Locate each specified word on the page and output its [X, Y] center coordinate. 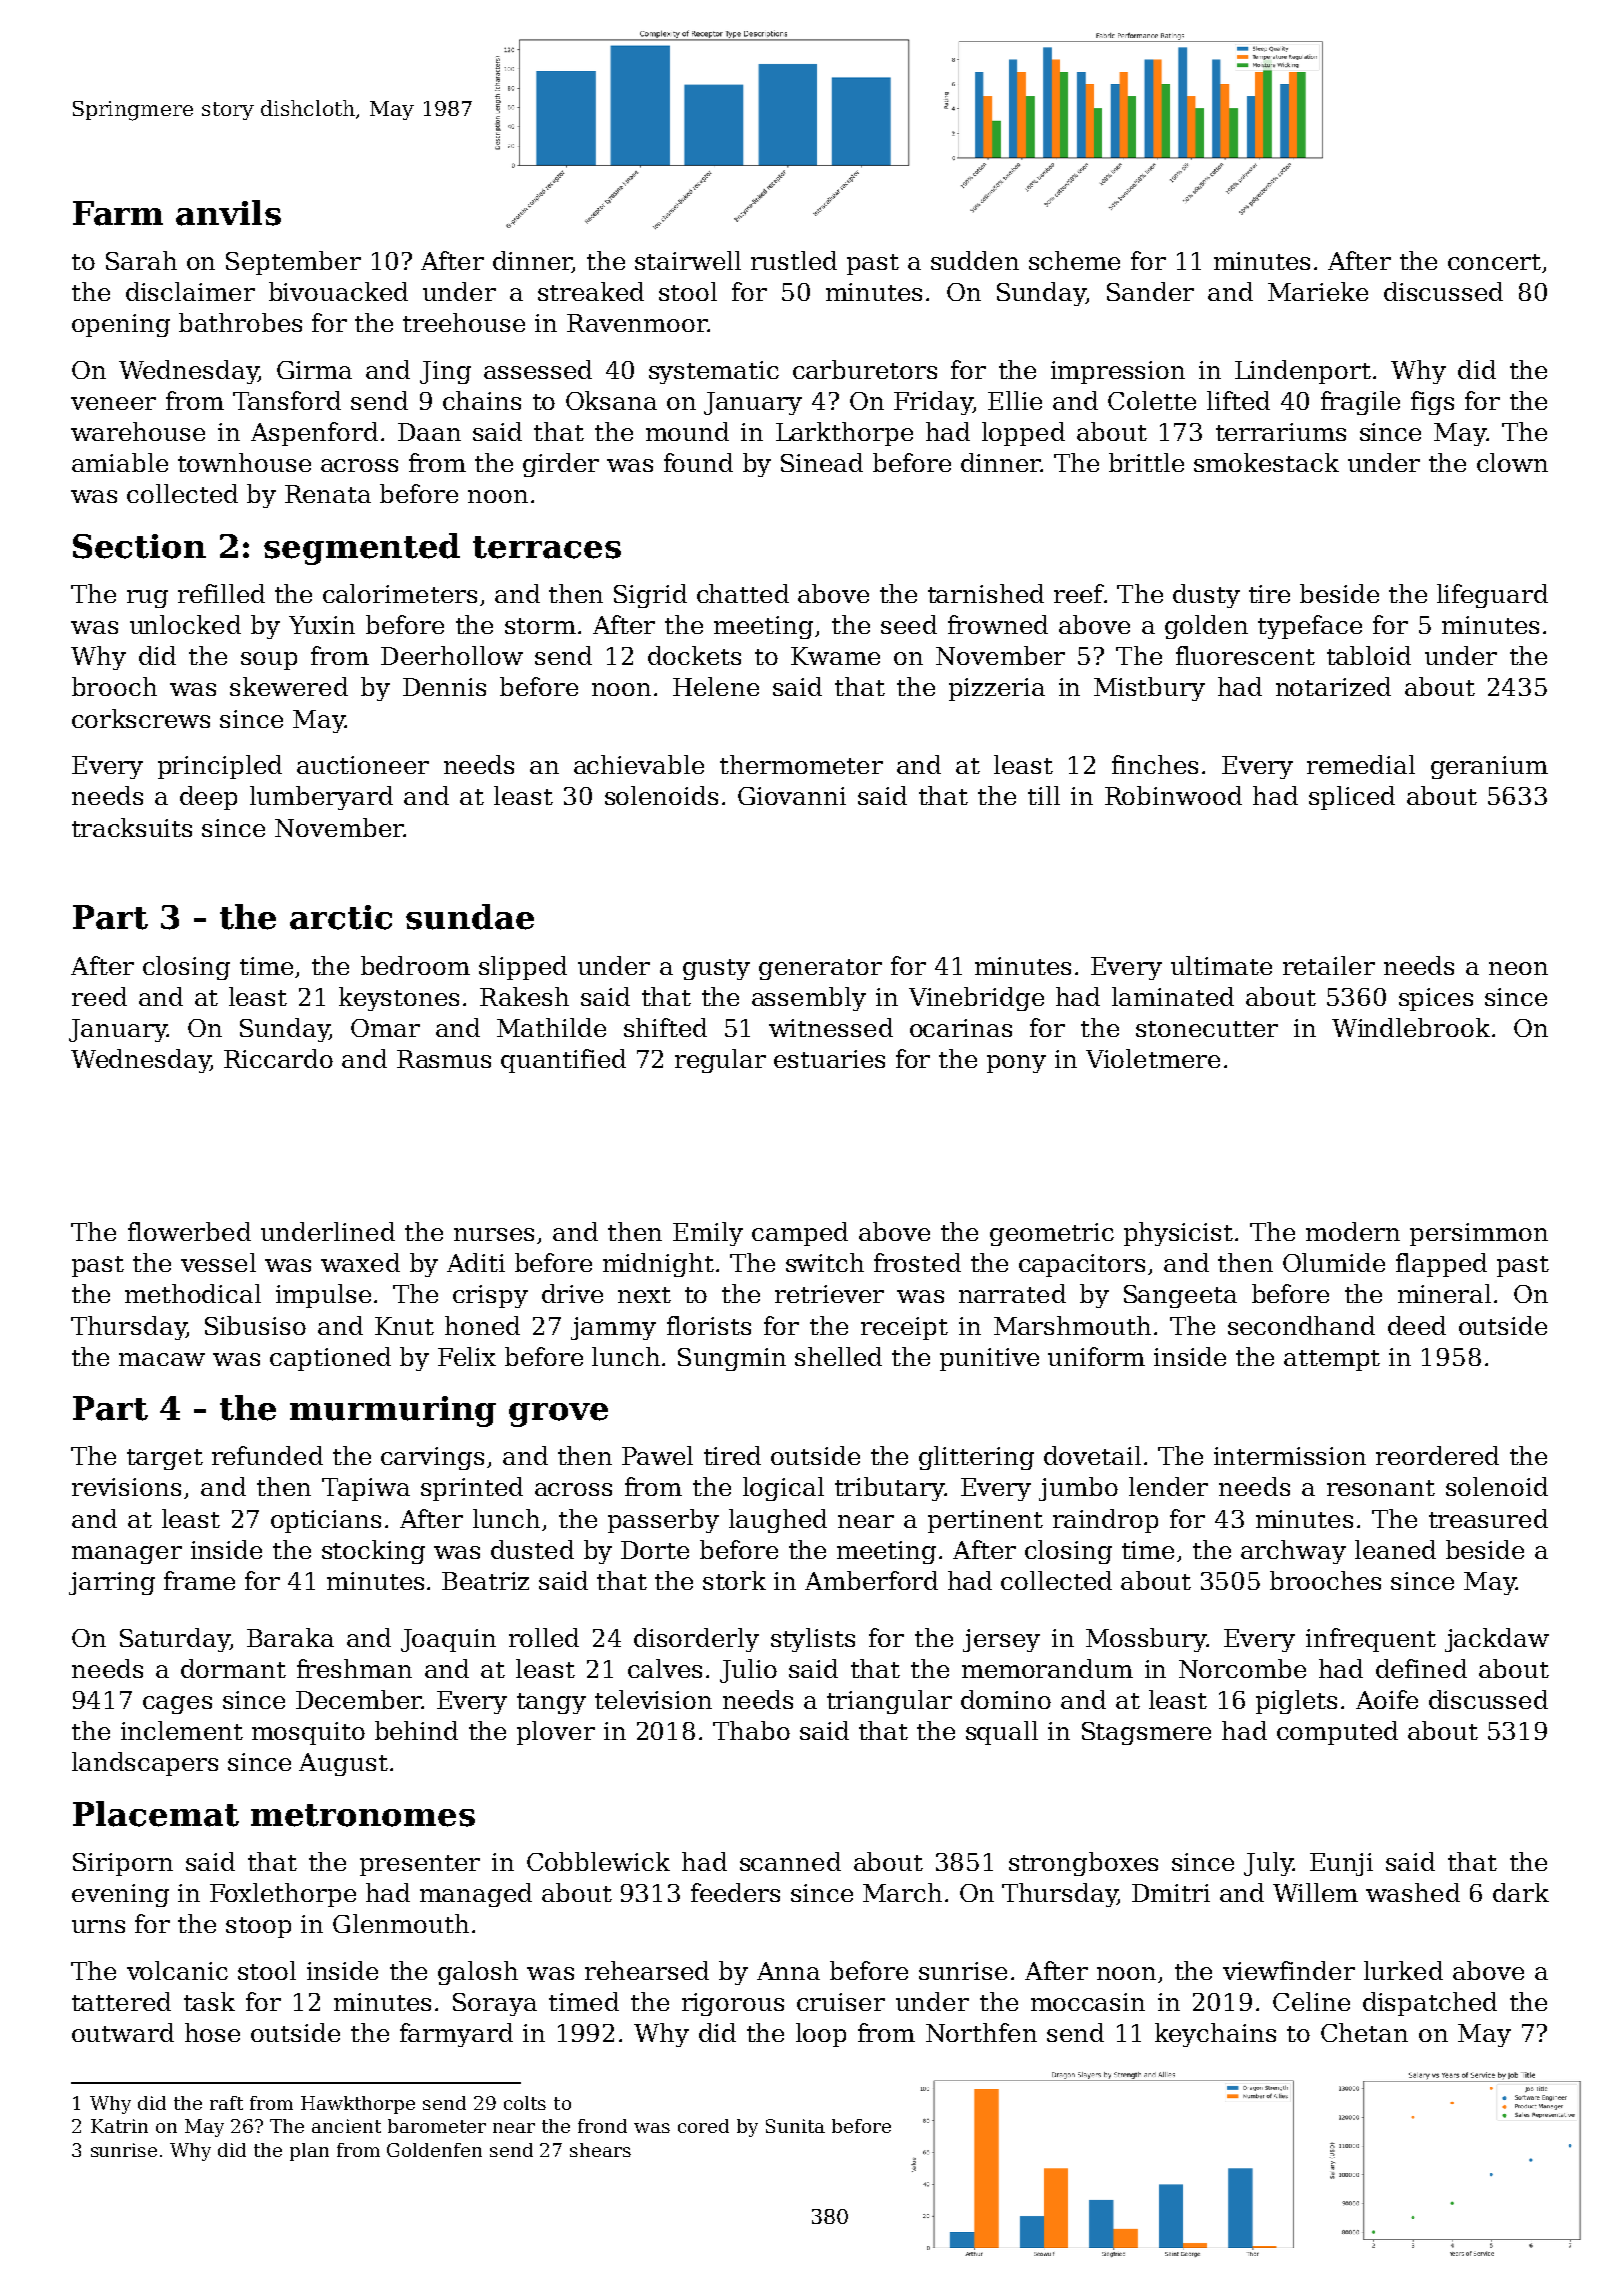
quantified [563, 1061]
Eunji [1341, 1864]
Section [139, 546]
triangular [889, 1702]
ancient [346, 2126]
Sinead [822, 462]
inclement [182, 1730]
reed [99, 996]
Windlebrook [1411, 1027]
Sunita [795, 2126]
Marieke [1318, 291]
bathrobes [240, 322]
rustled [794, 260]
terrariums [1281, 432]
